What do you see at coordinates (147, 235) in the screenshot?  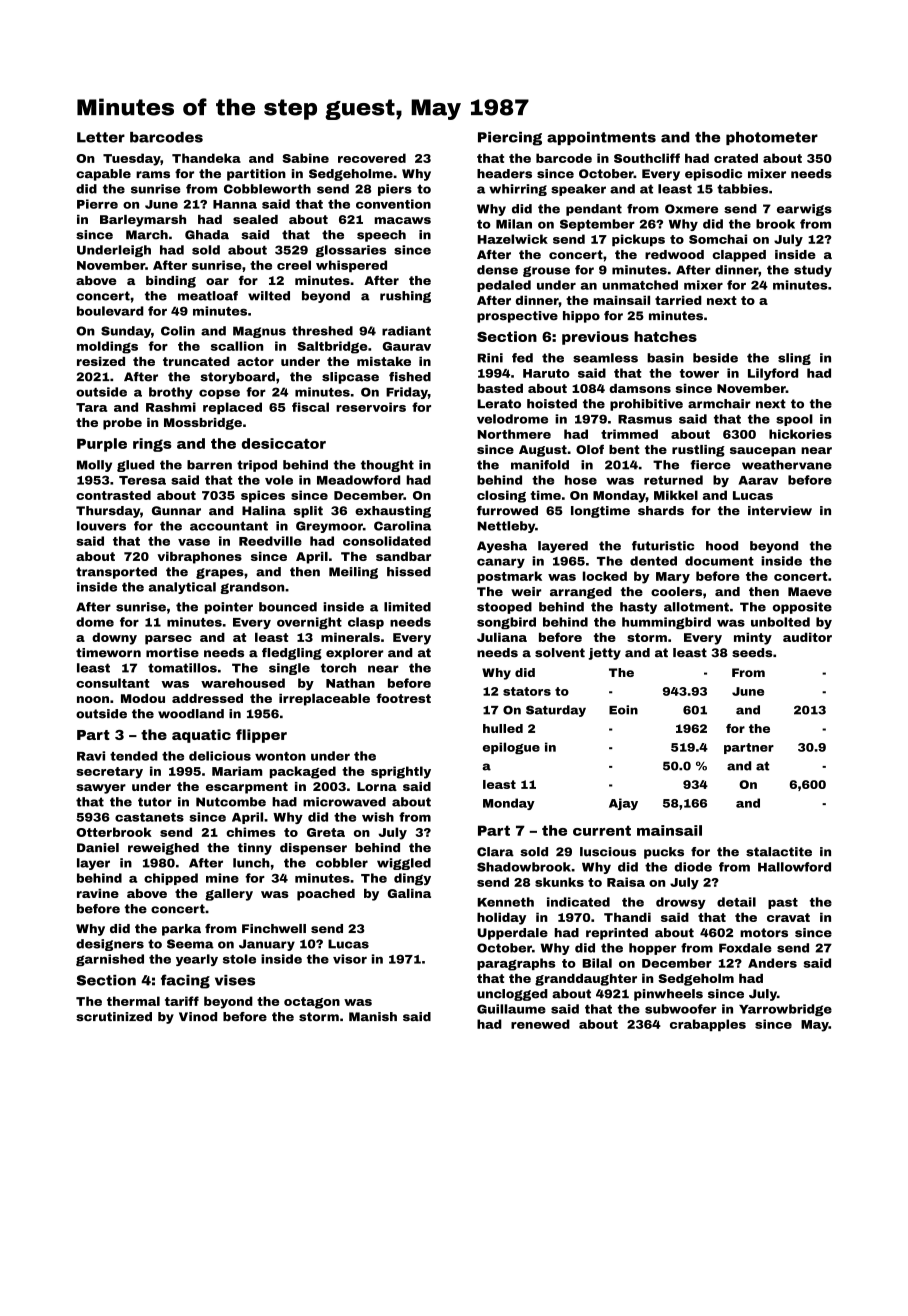 I see `March` at bounding box center [147, 235].
